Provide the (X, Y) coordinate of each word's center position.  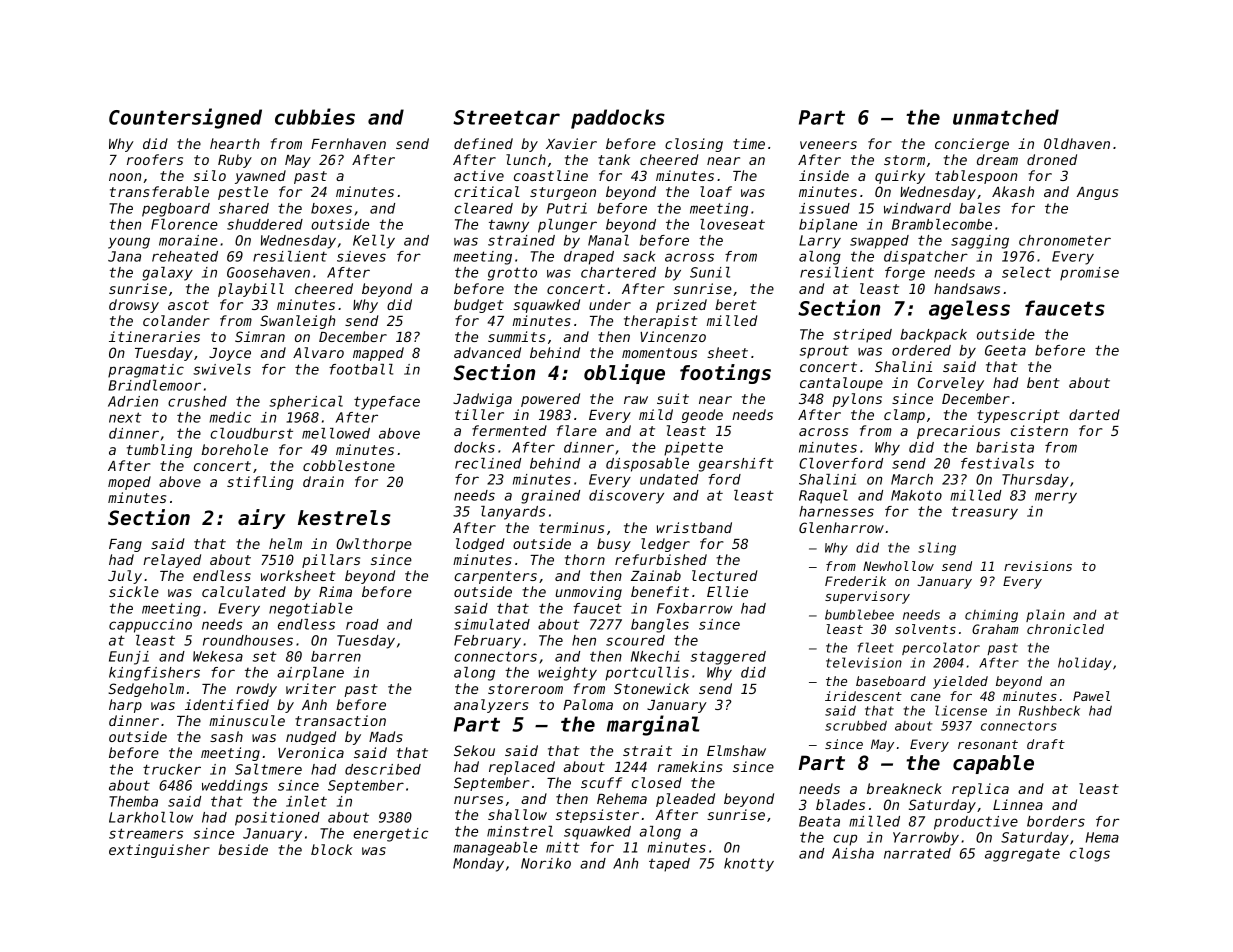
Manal (608, 240)
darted (1094, 414)
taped (669, 865)
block (332, 849)
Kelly (374, 242)
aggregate (1022, 855)
